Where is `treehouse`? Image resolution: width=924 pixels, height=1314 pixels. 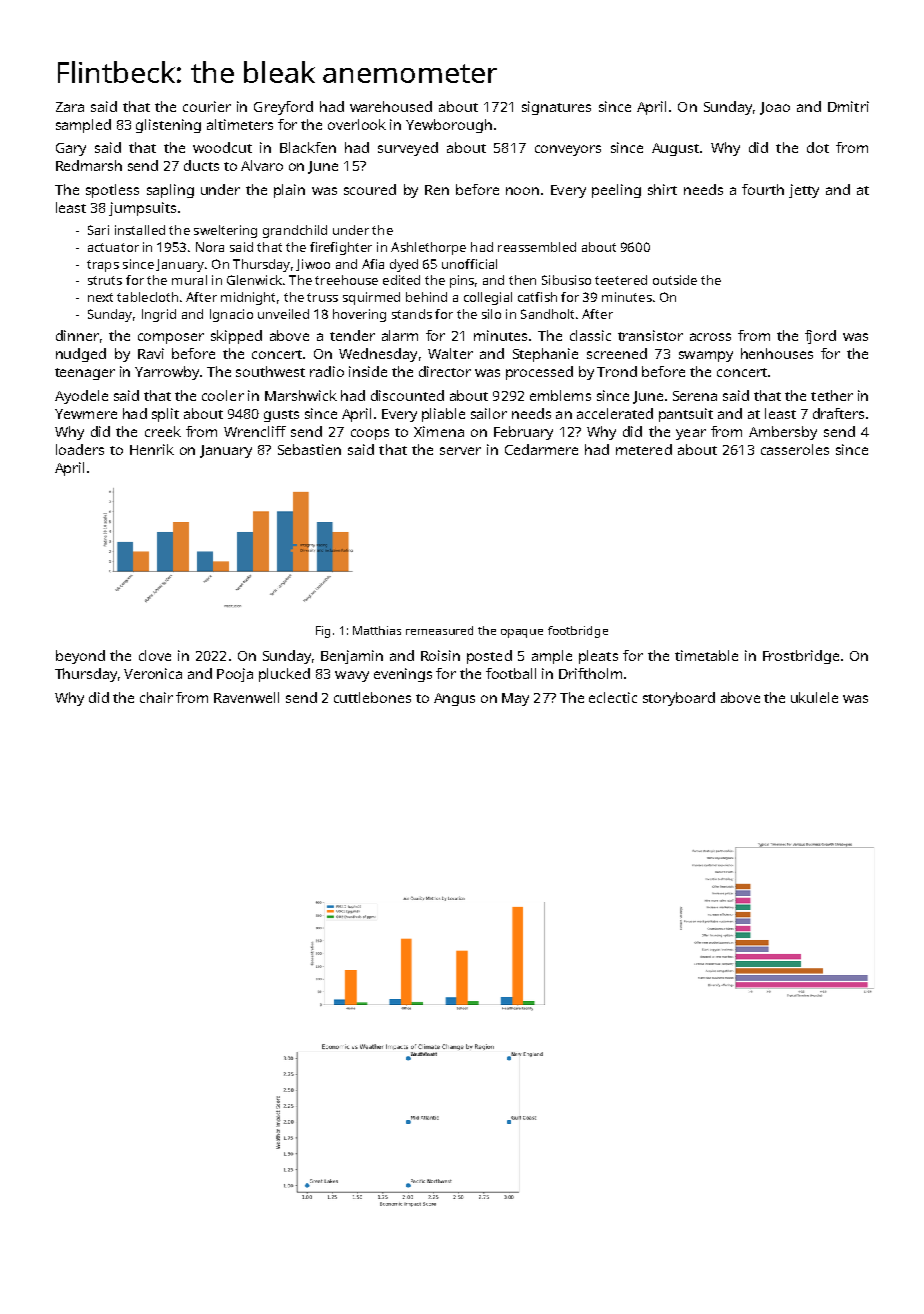
treehouse is located at coordinates (346, 280).
